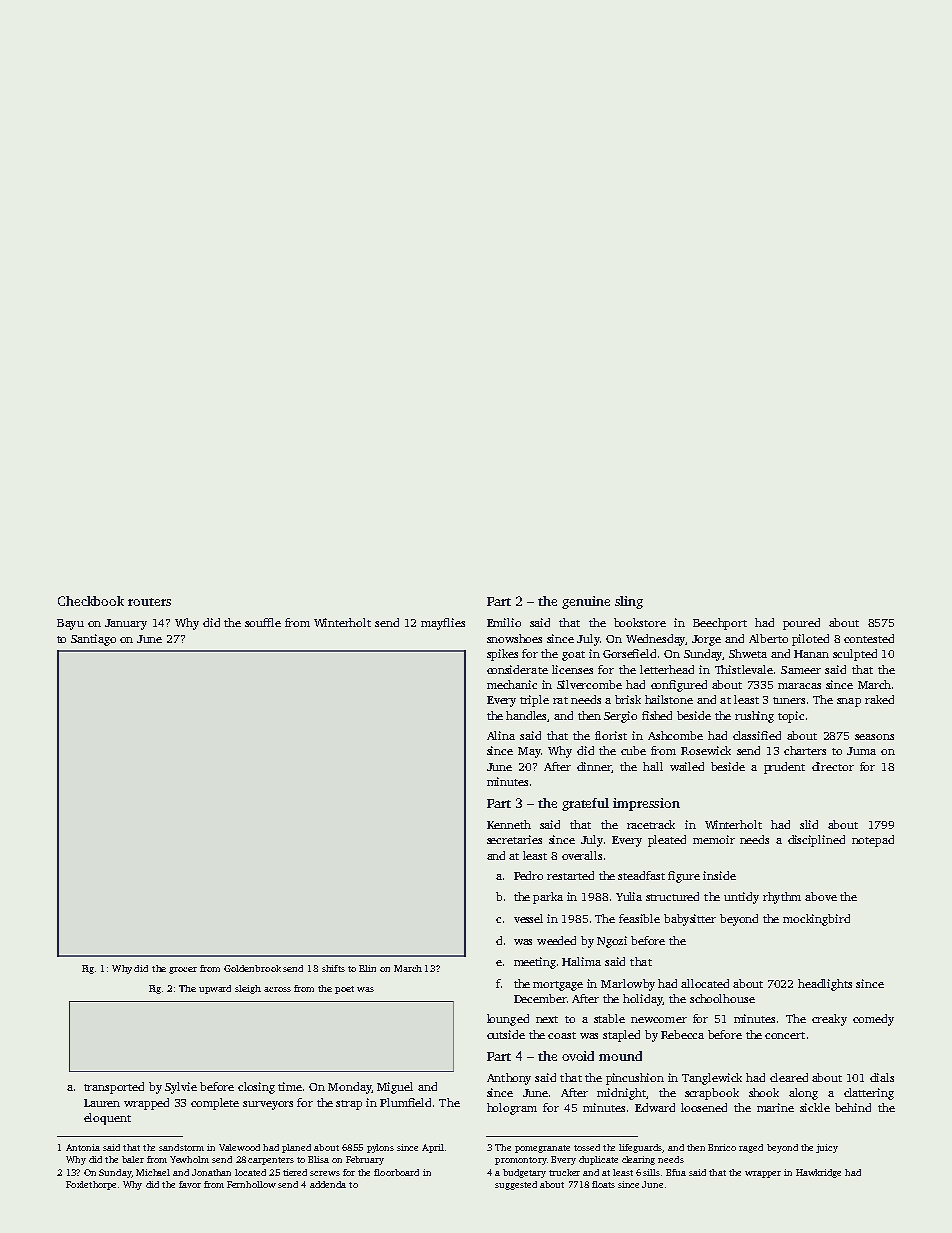 The image size is (952, 1233). Describe the element at coordinates (657, 715) in the document. I see `fished` at that location.
